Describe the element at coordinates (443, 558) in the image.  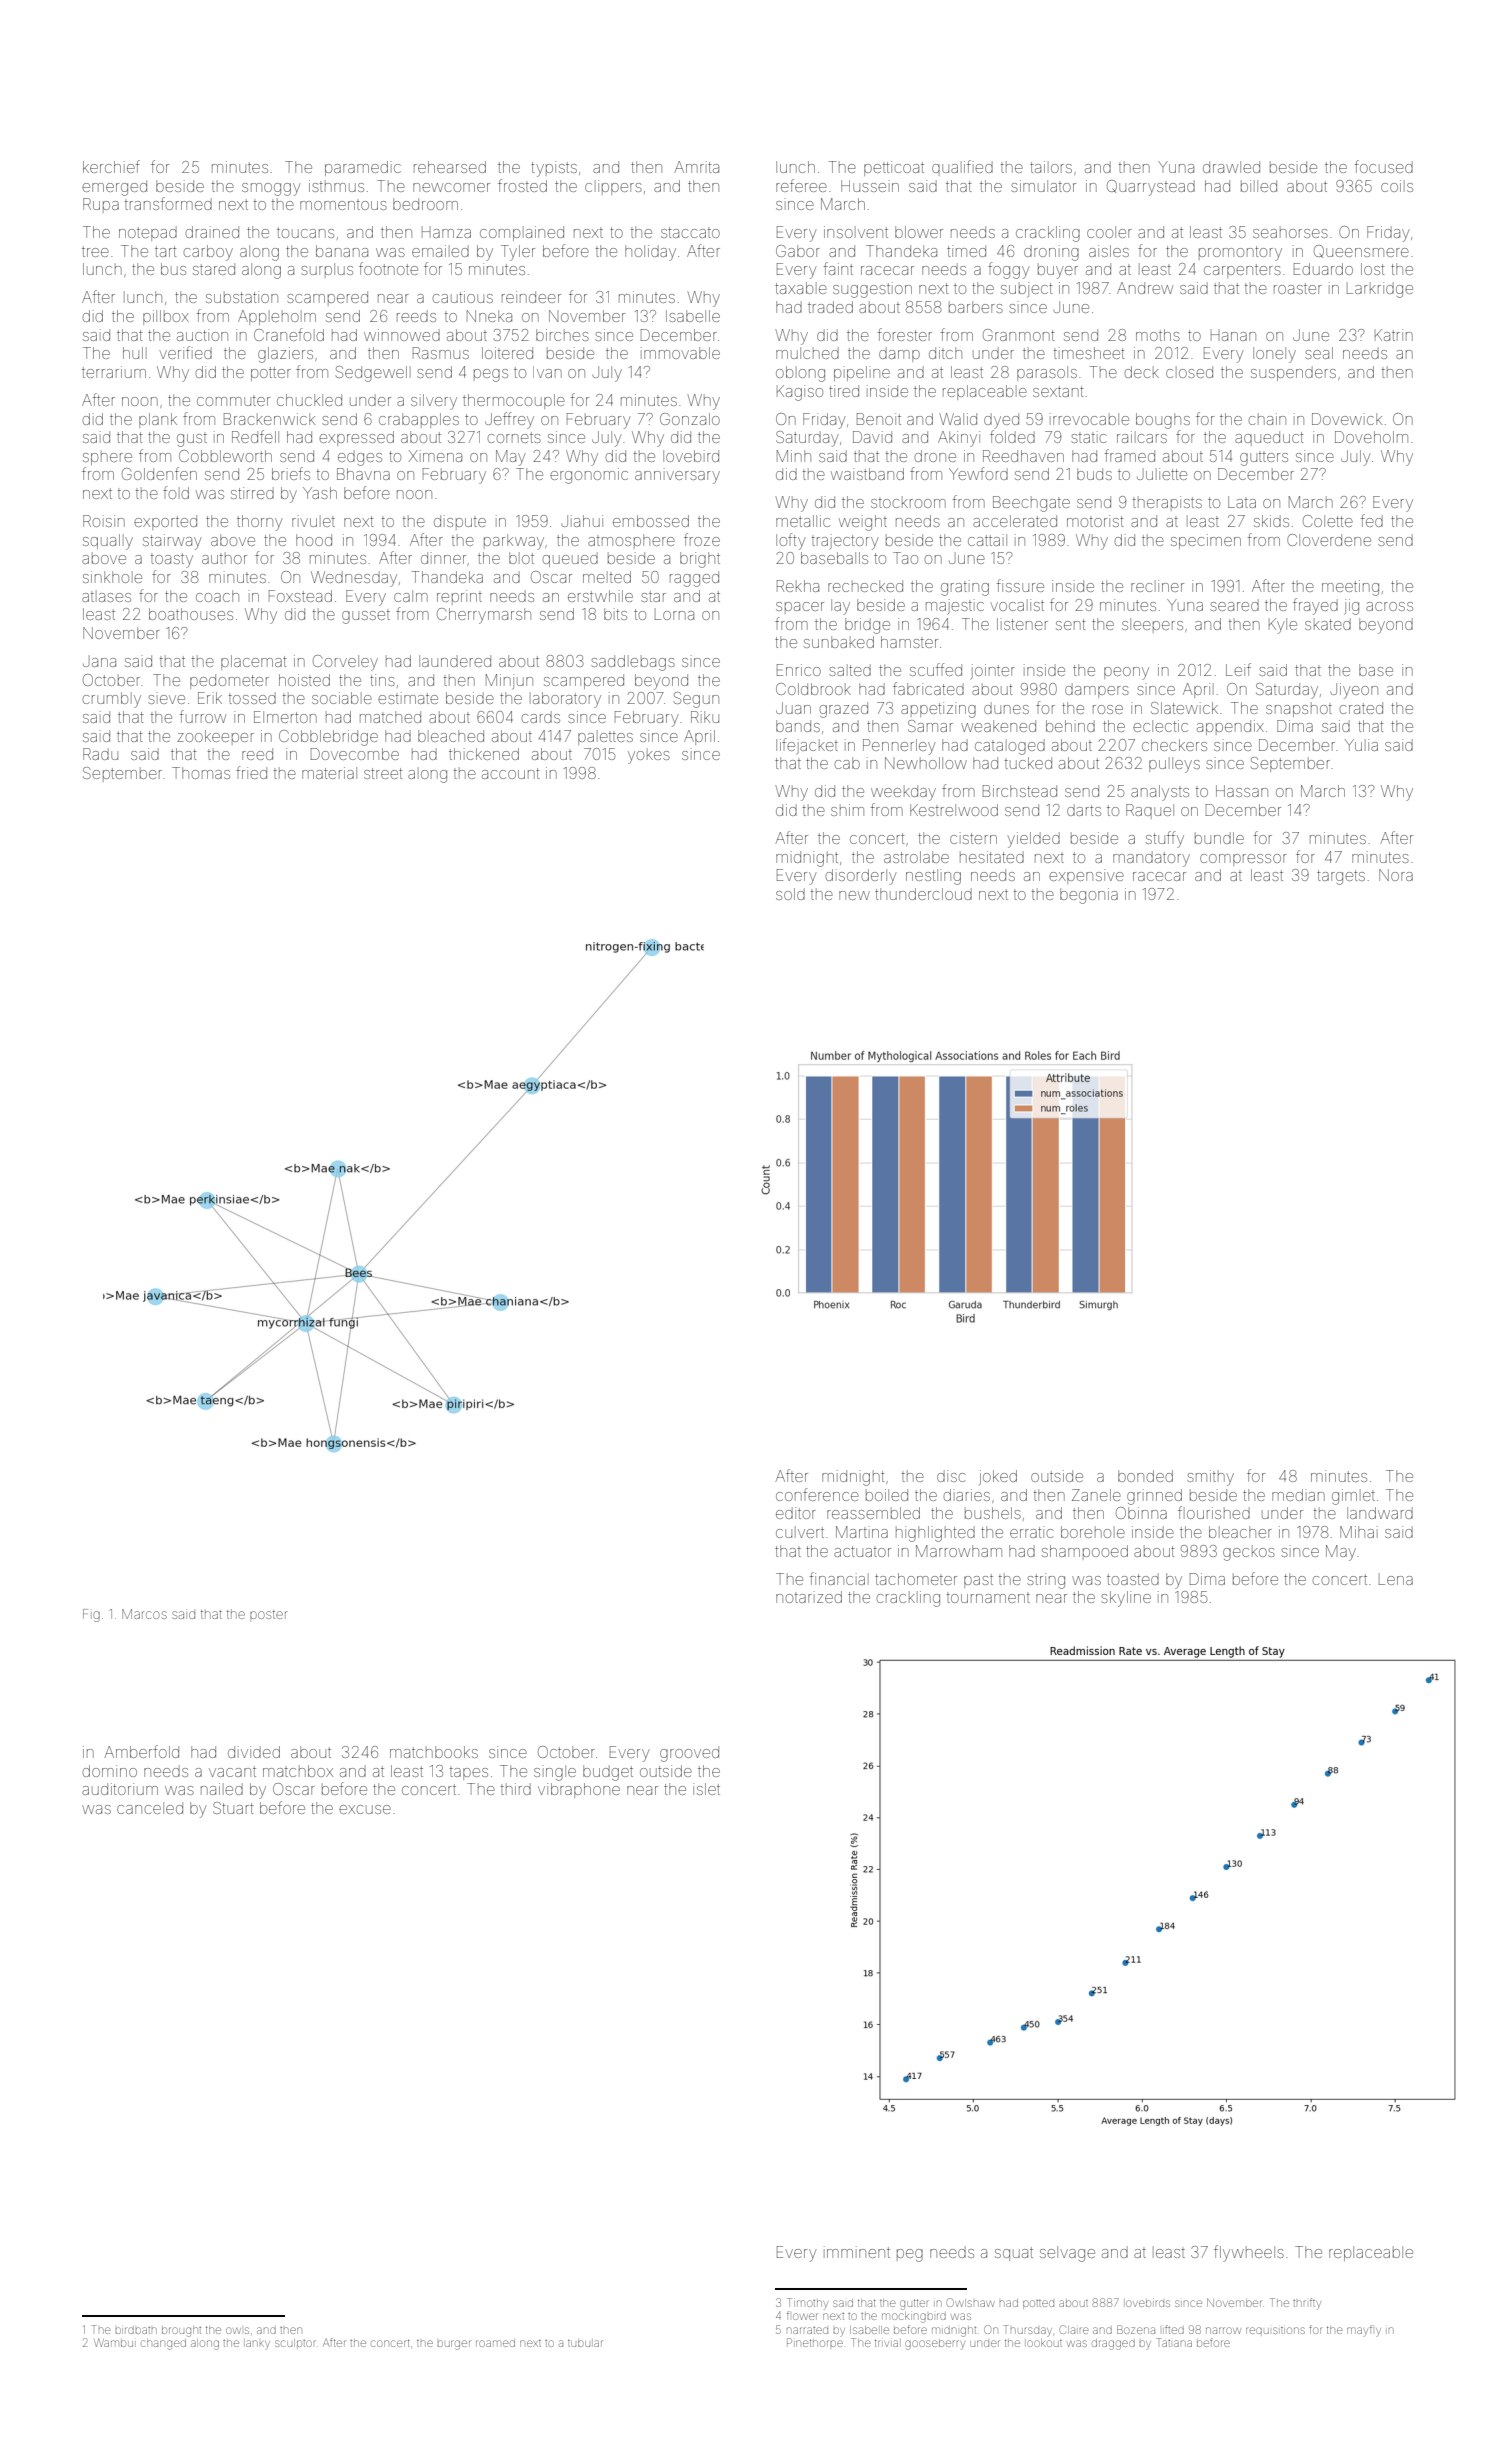
I see `dinner` at that location.
